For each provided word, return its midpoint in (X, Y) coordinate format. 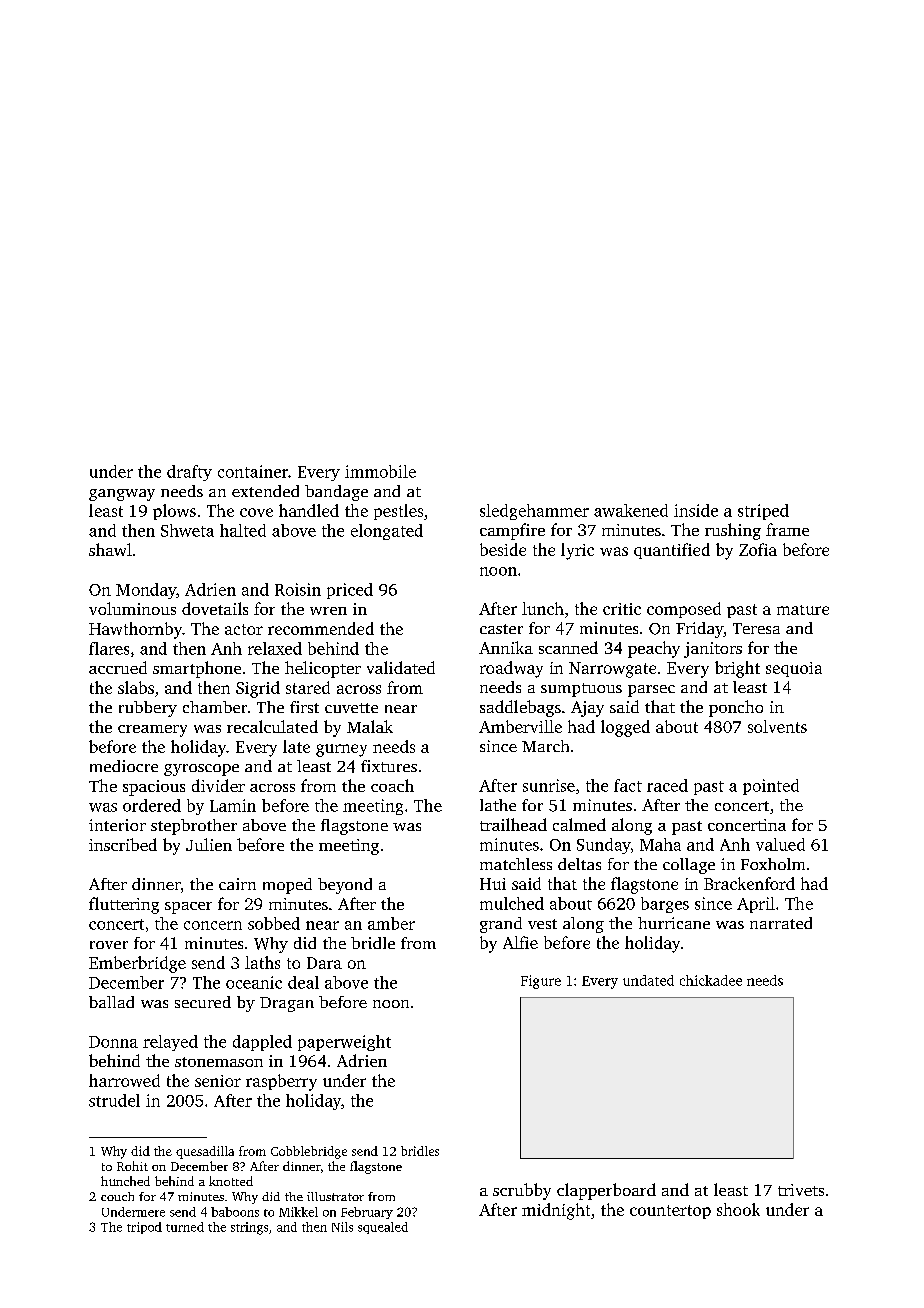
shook (738, 1209)
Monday (146, 591)
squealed (383, 1228)
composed (684, 610)
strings (249, 1228)
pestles (398, 512)
